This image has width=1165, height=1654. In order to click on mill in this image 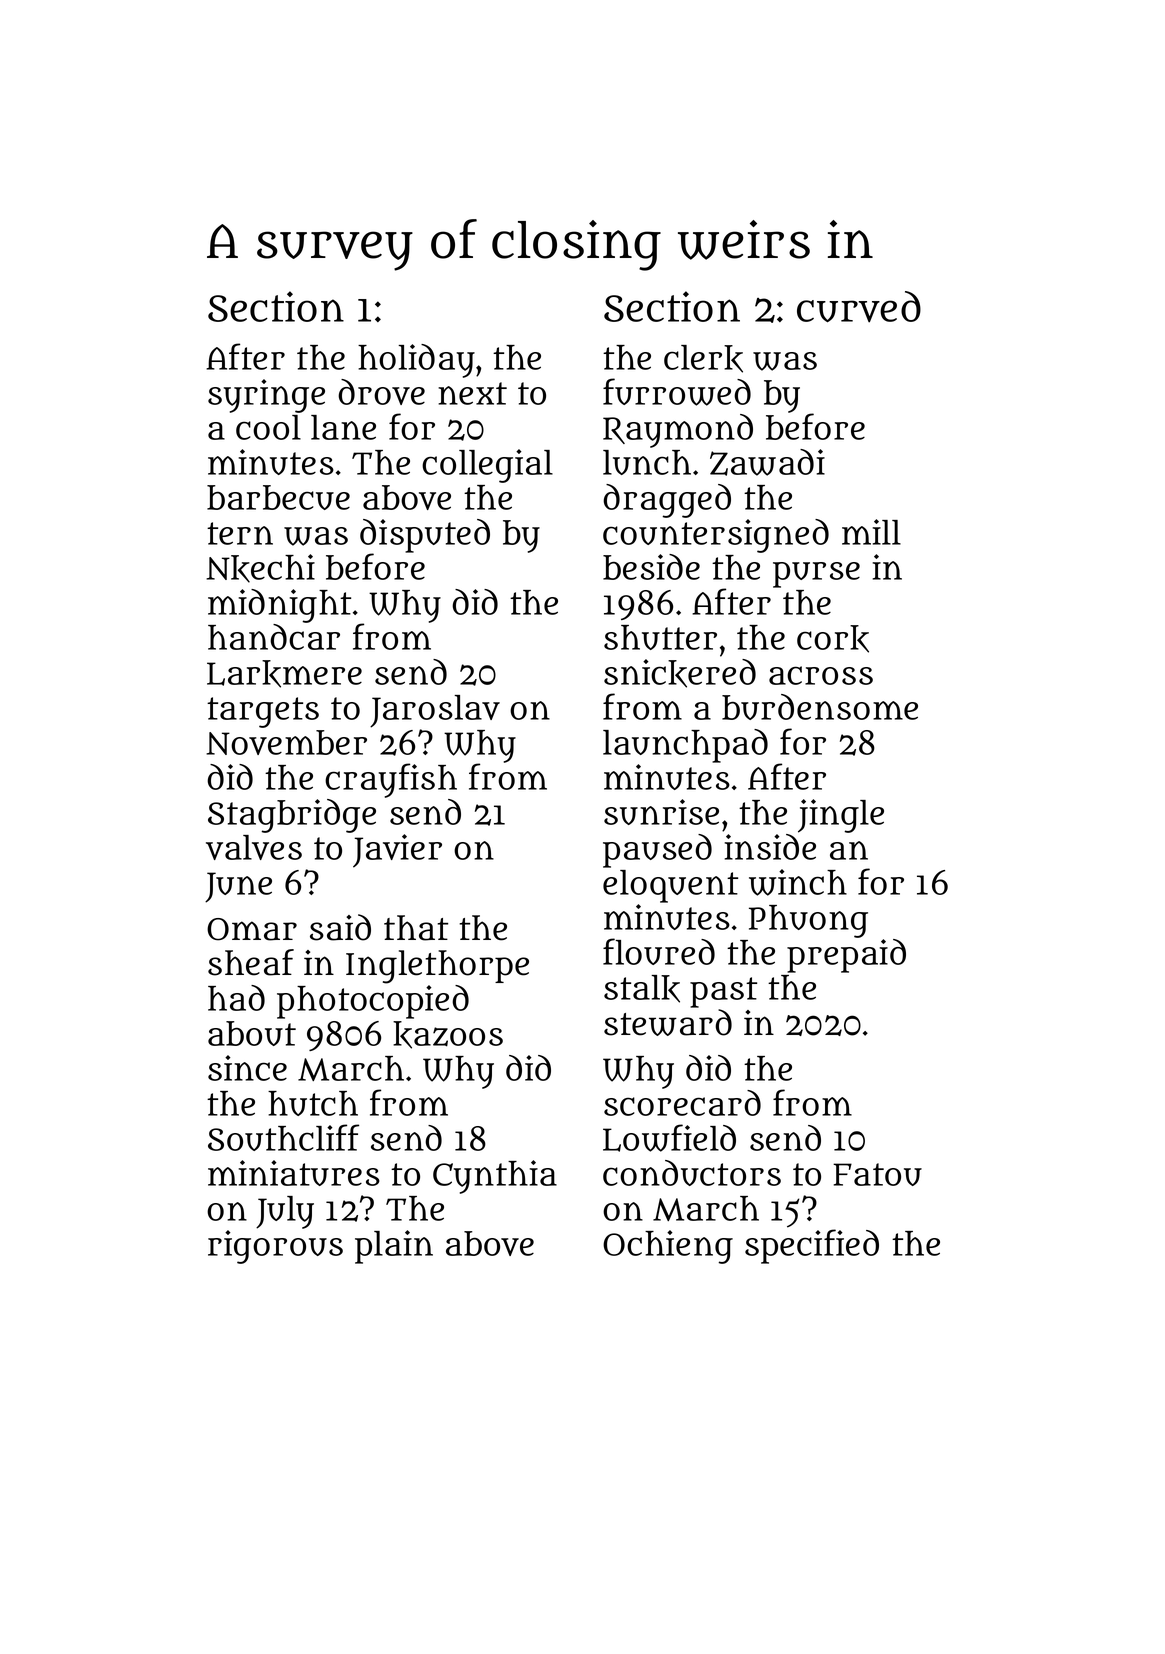, I will do `click(871, 532)`.
